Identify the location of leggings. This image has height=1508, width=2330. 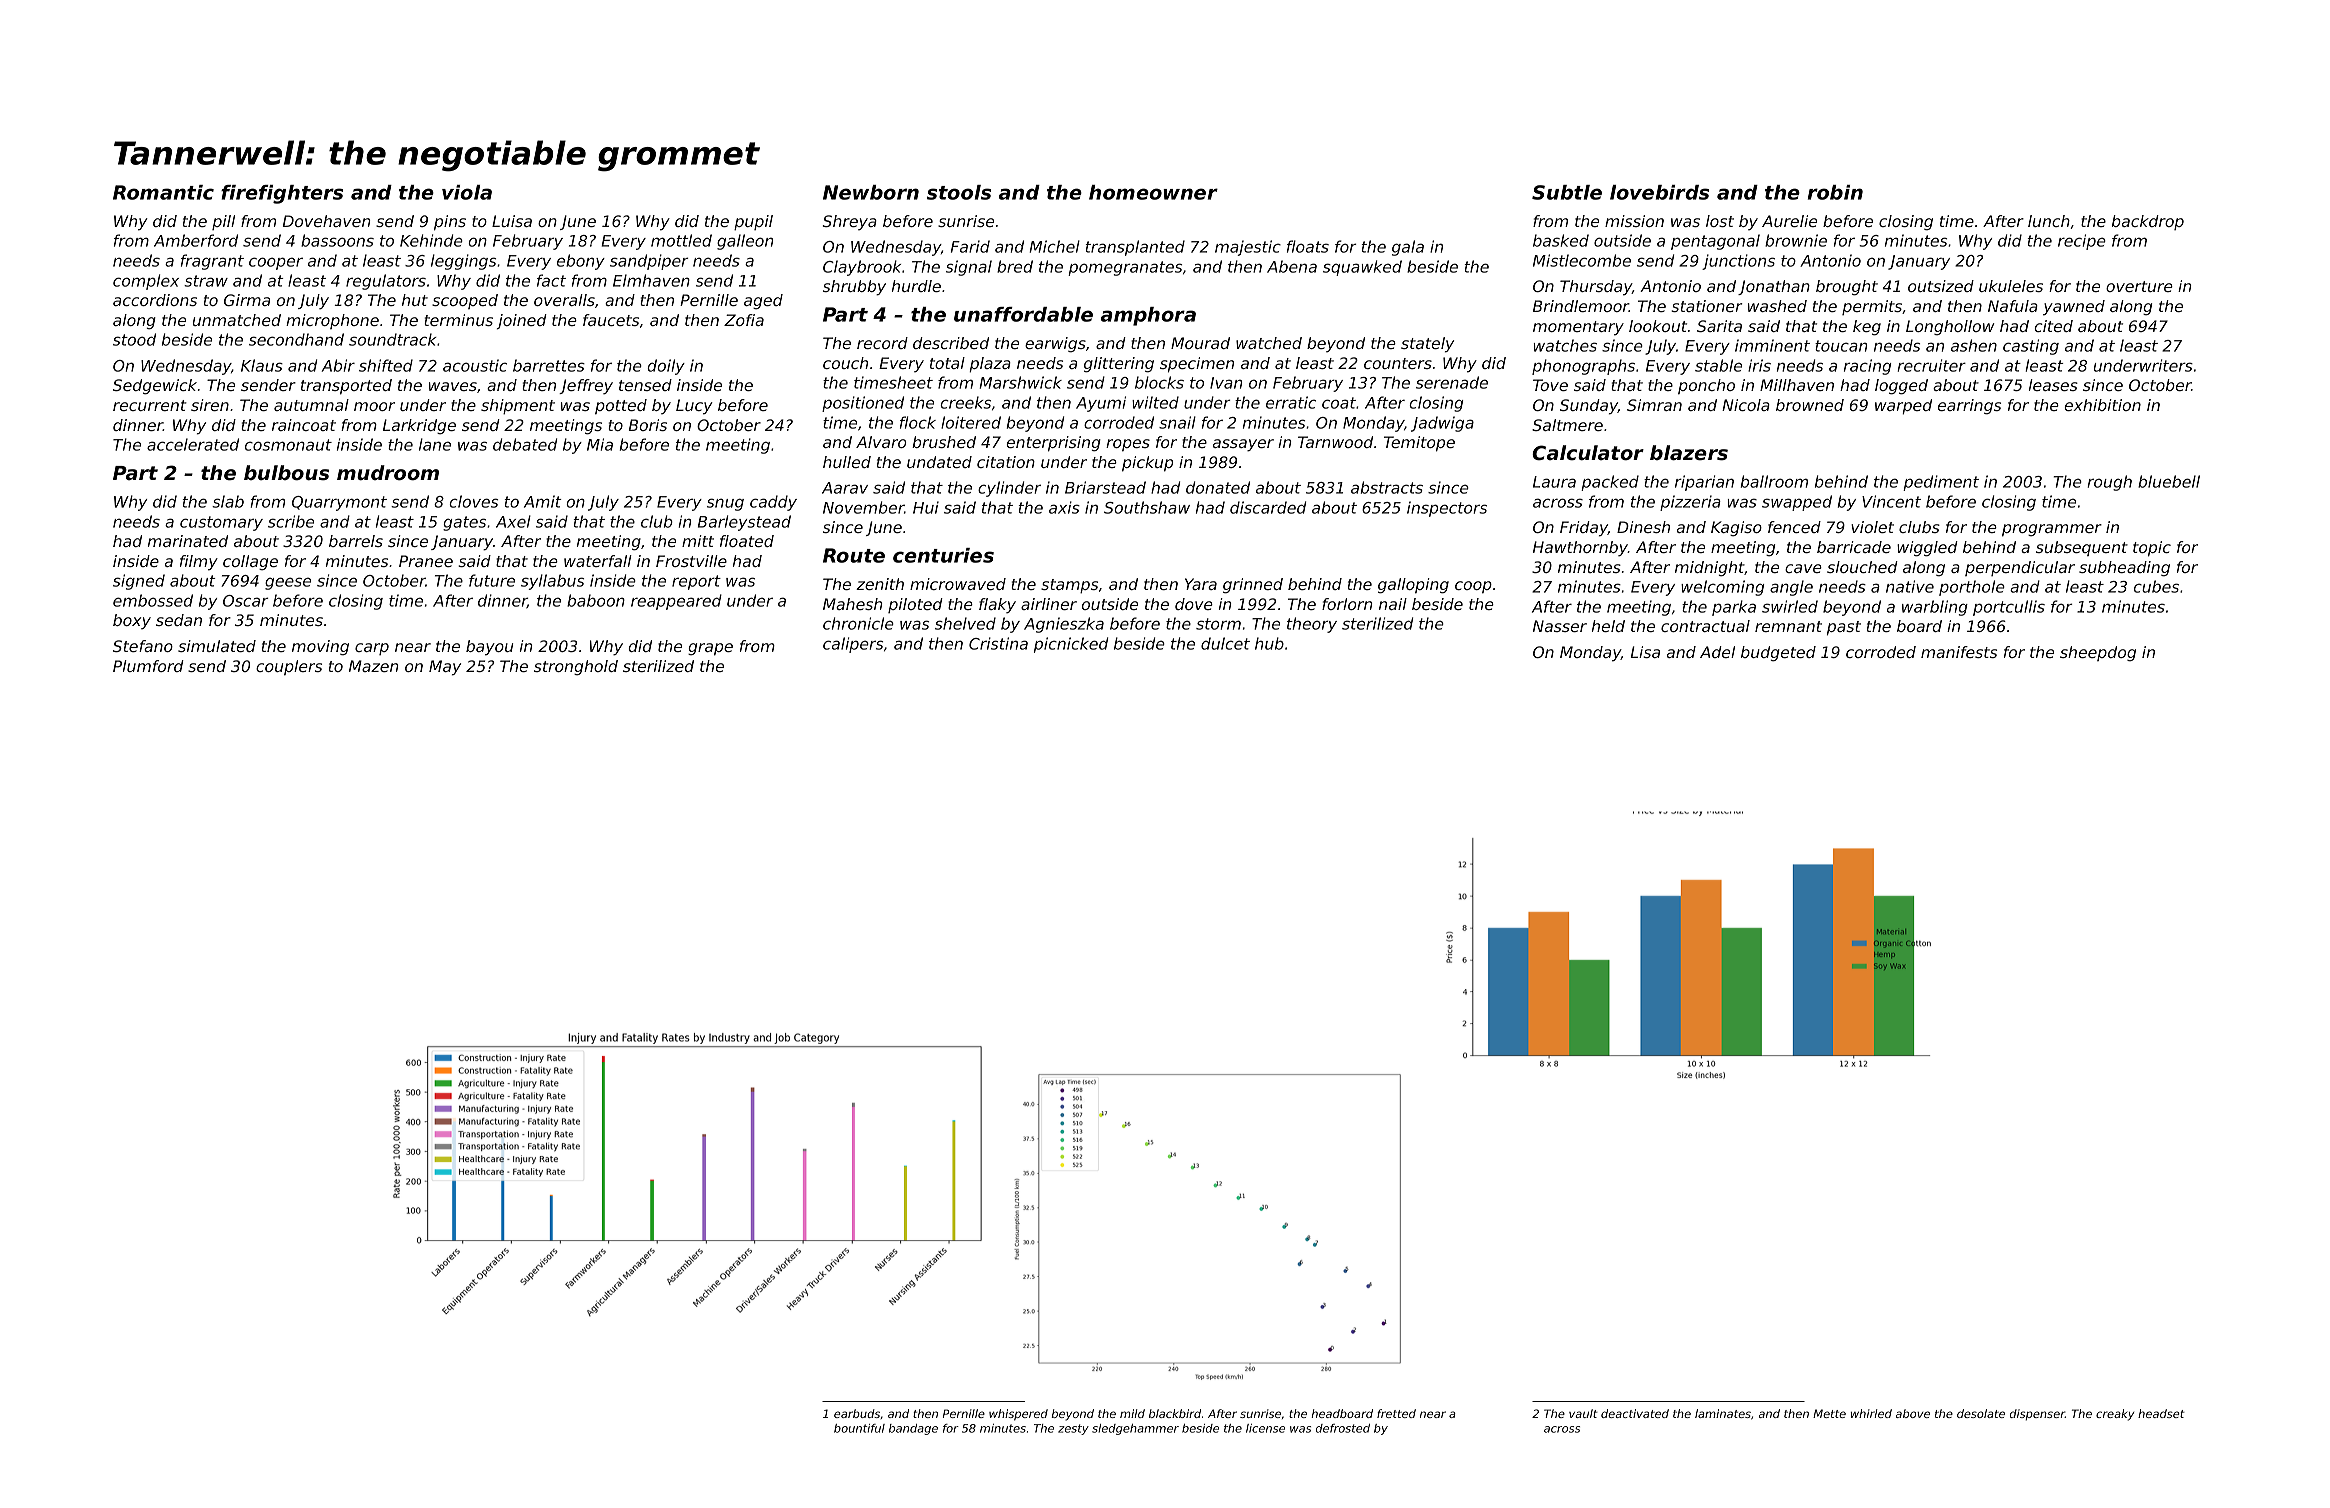
(463, 262).
